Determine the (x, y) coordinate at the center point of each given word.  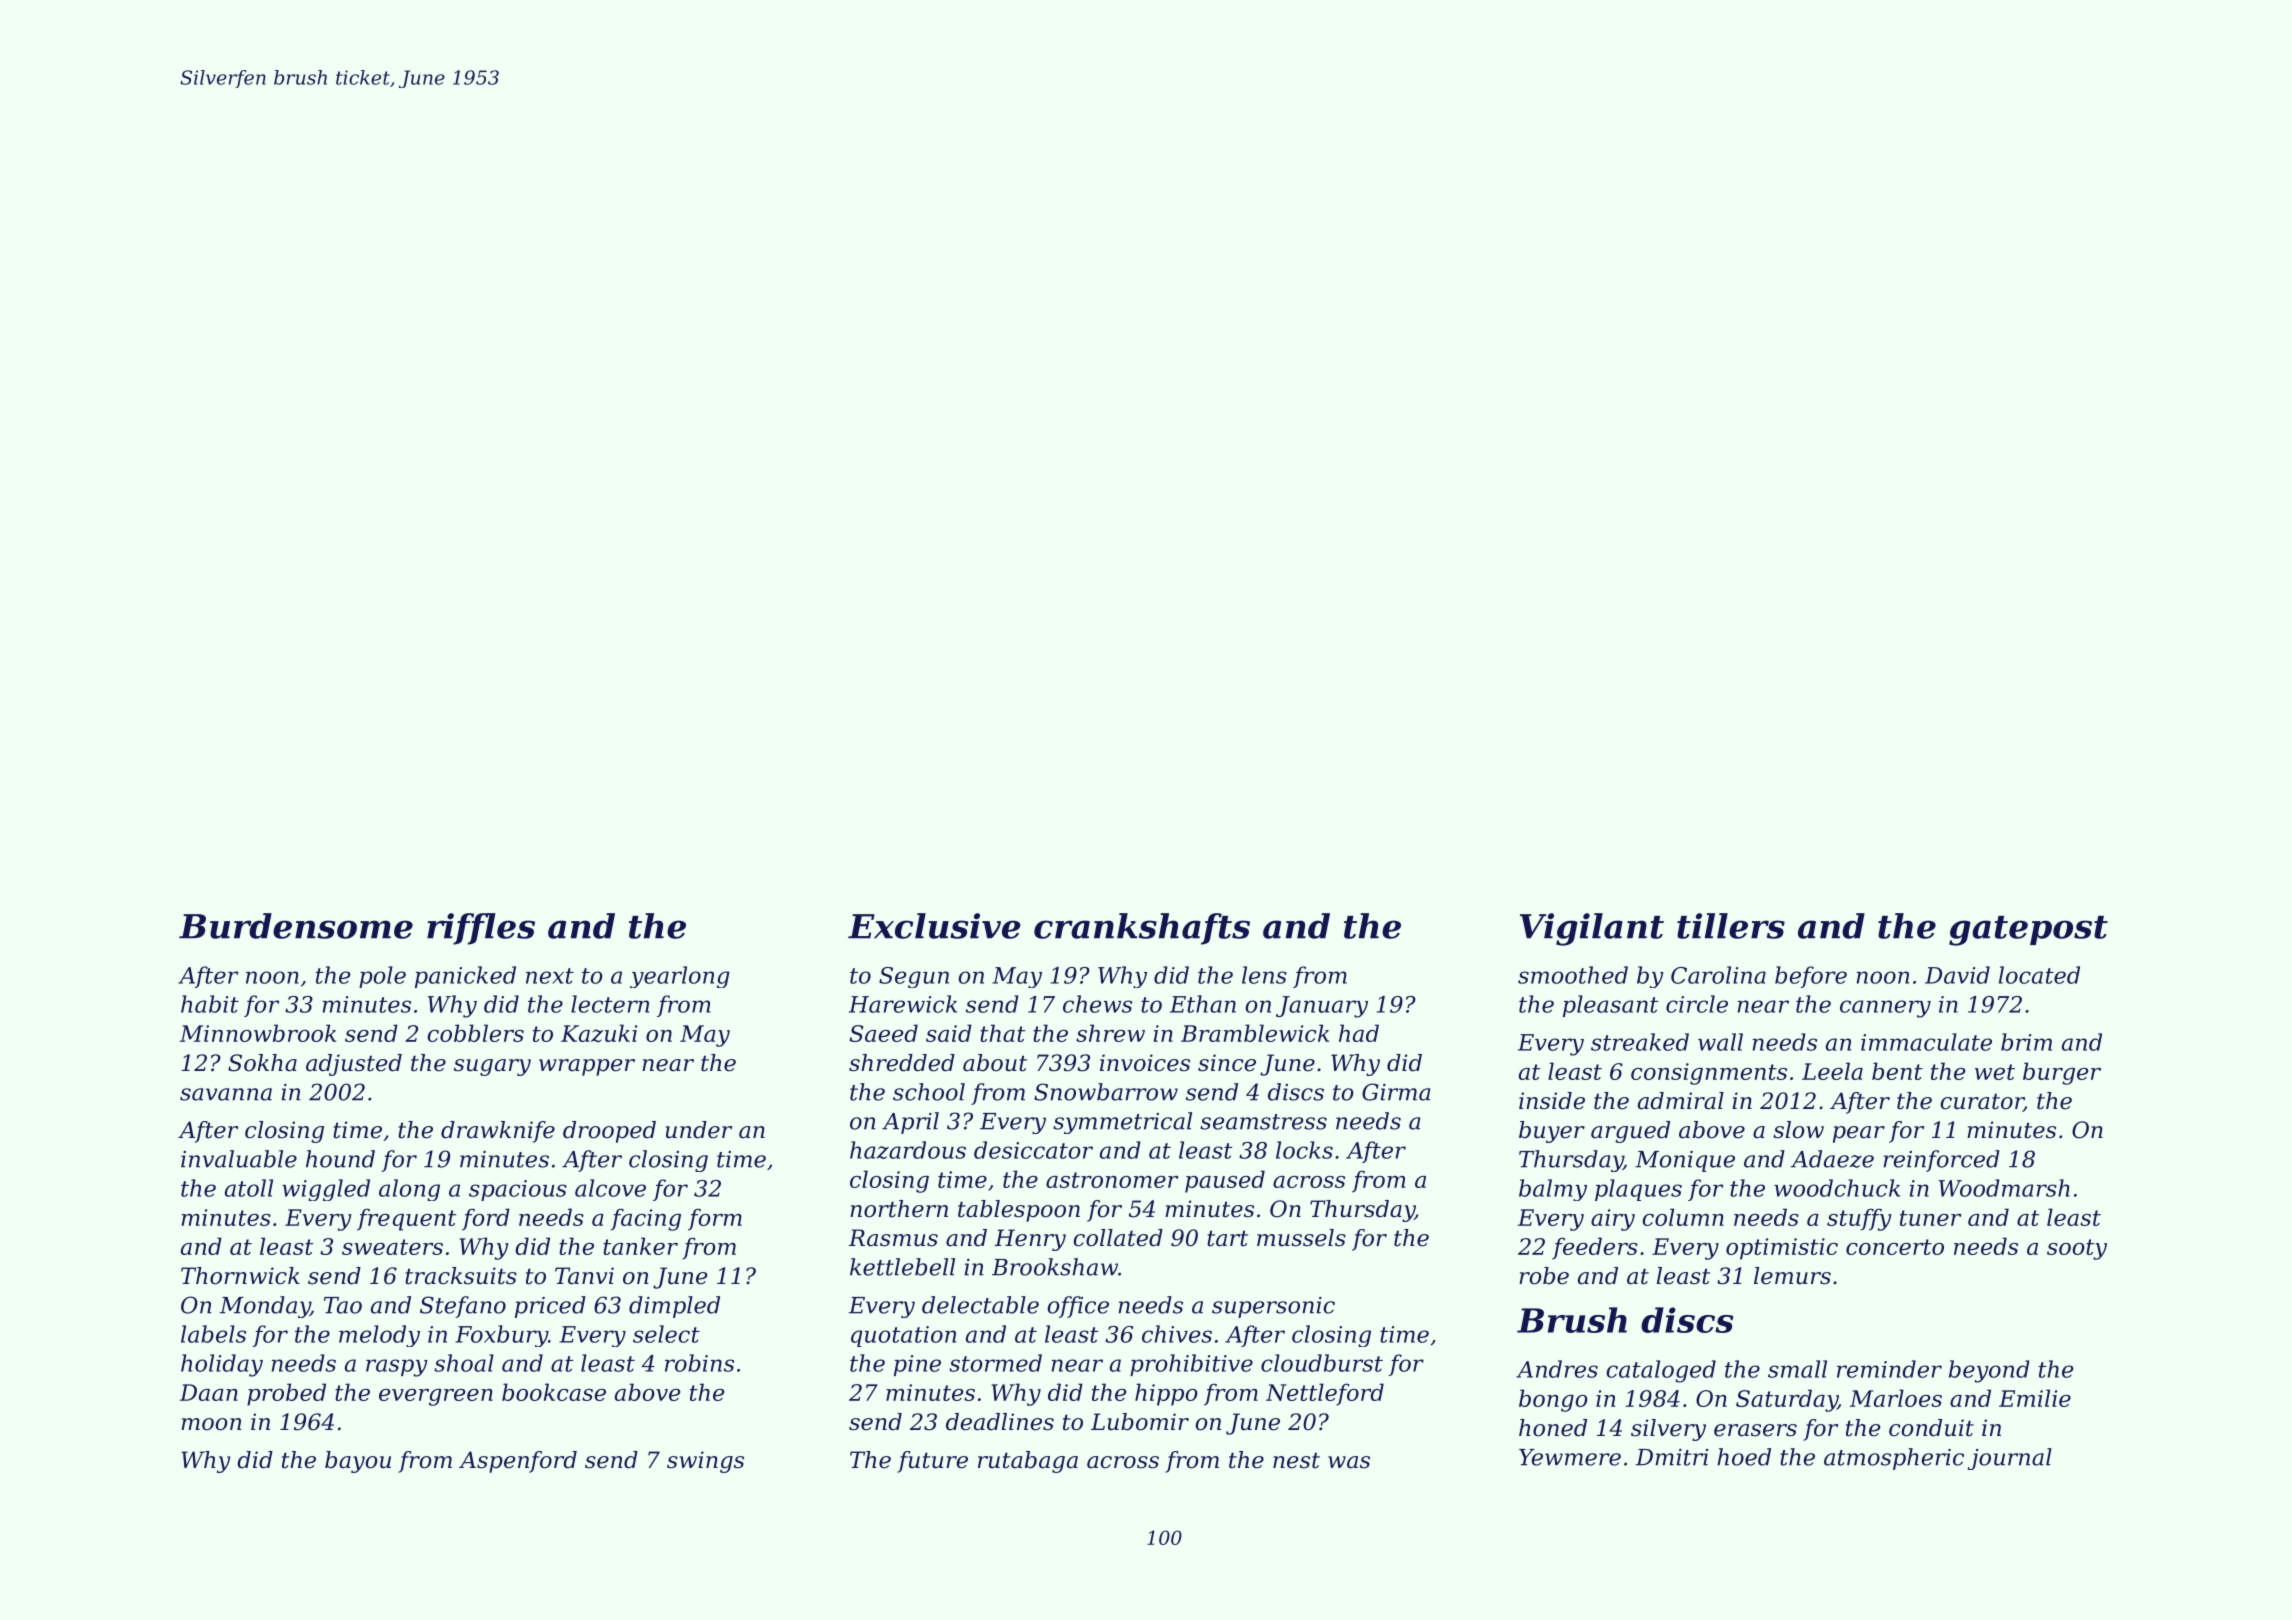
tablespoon (1019, 1211)
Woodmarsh (2004, 1188)
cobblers (475, 1033)
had (1359, 1033)
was (1349, 1462)
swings (705, 1462)
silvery (1668, 1430)
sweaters (392, 1247)
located (2039, 975)
